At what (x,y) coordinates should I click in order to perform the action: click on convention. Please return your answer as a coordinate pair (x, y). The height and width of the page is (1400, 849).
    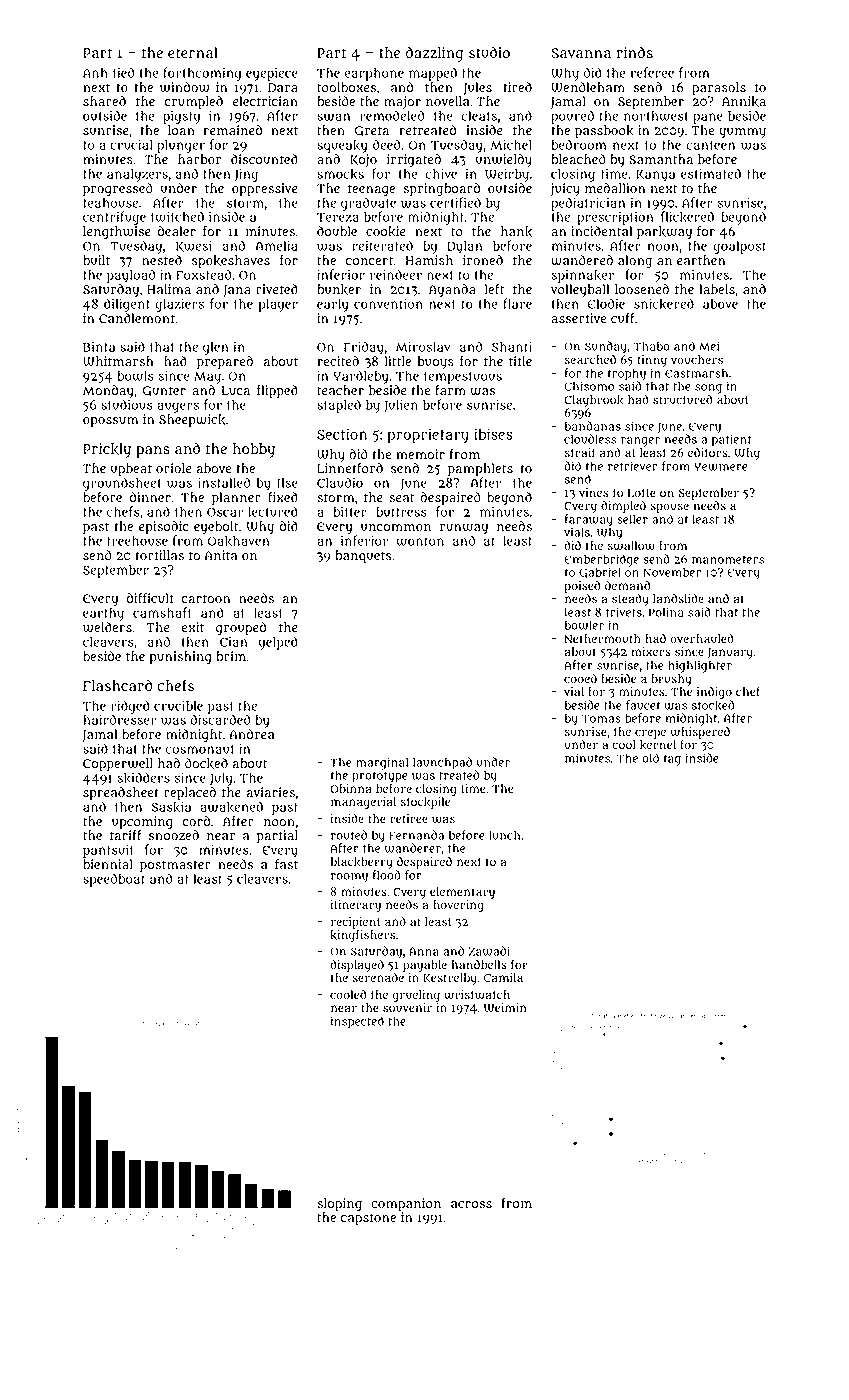
    Looking at the image, I should click on (388, 304).
